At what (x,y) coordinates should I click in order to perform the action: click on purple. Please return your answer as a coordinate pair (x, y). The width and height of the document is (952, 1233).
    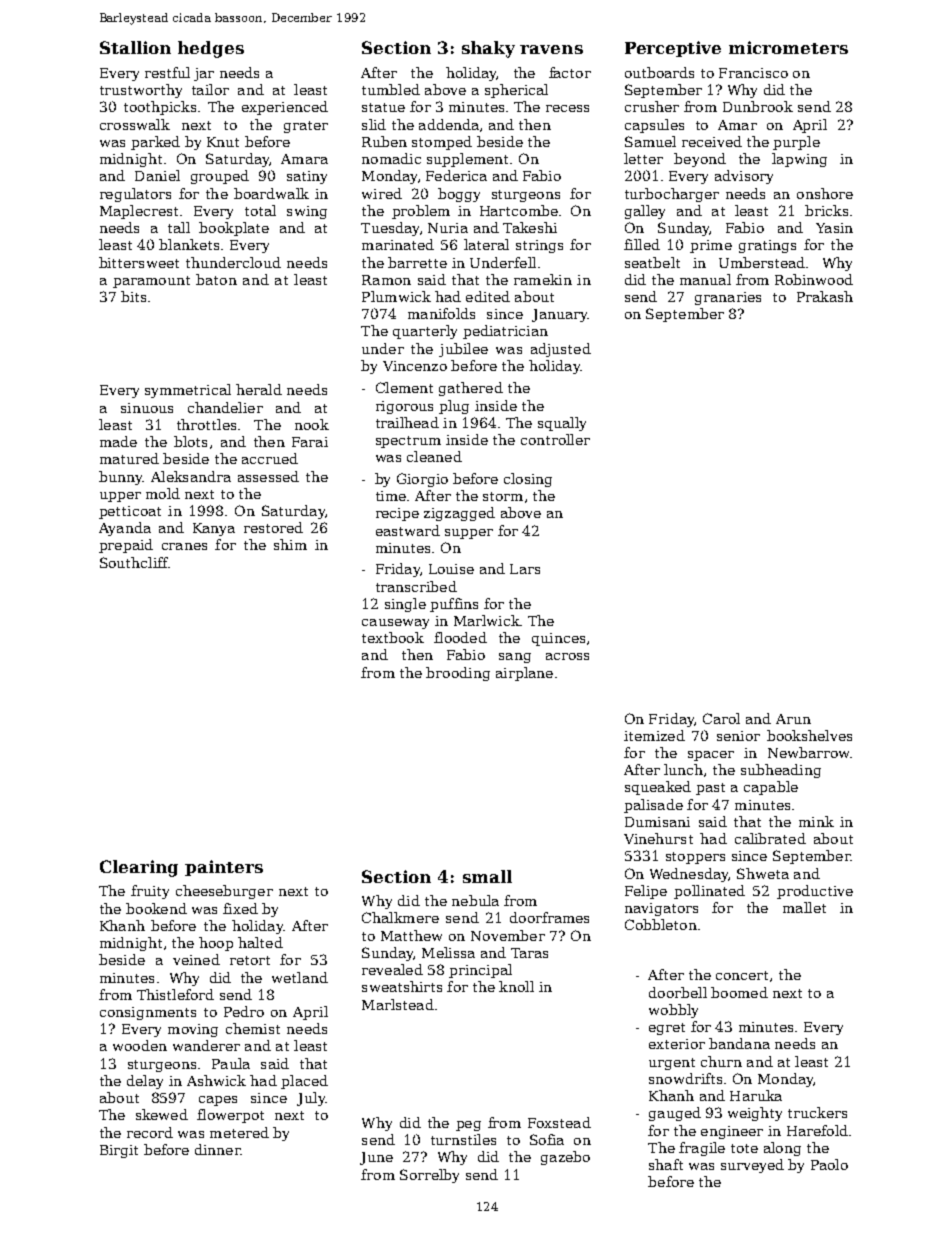
    Looking at the image, I should click on (796, 143).
